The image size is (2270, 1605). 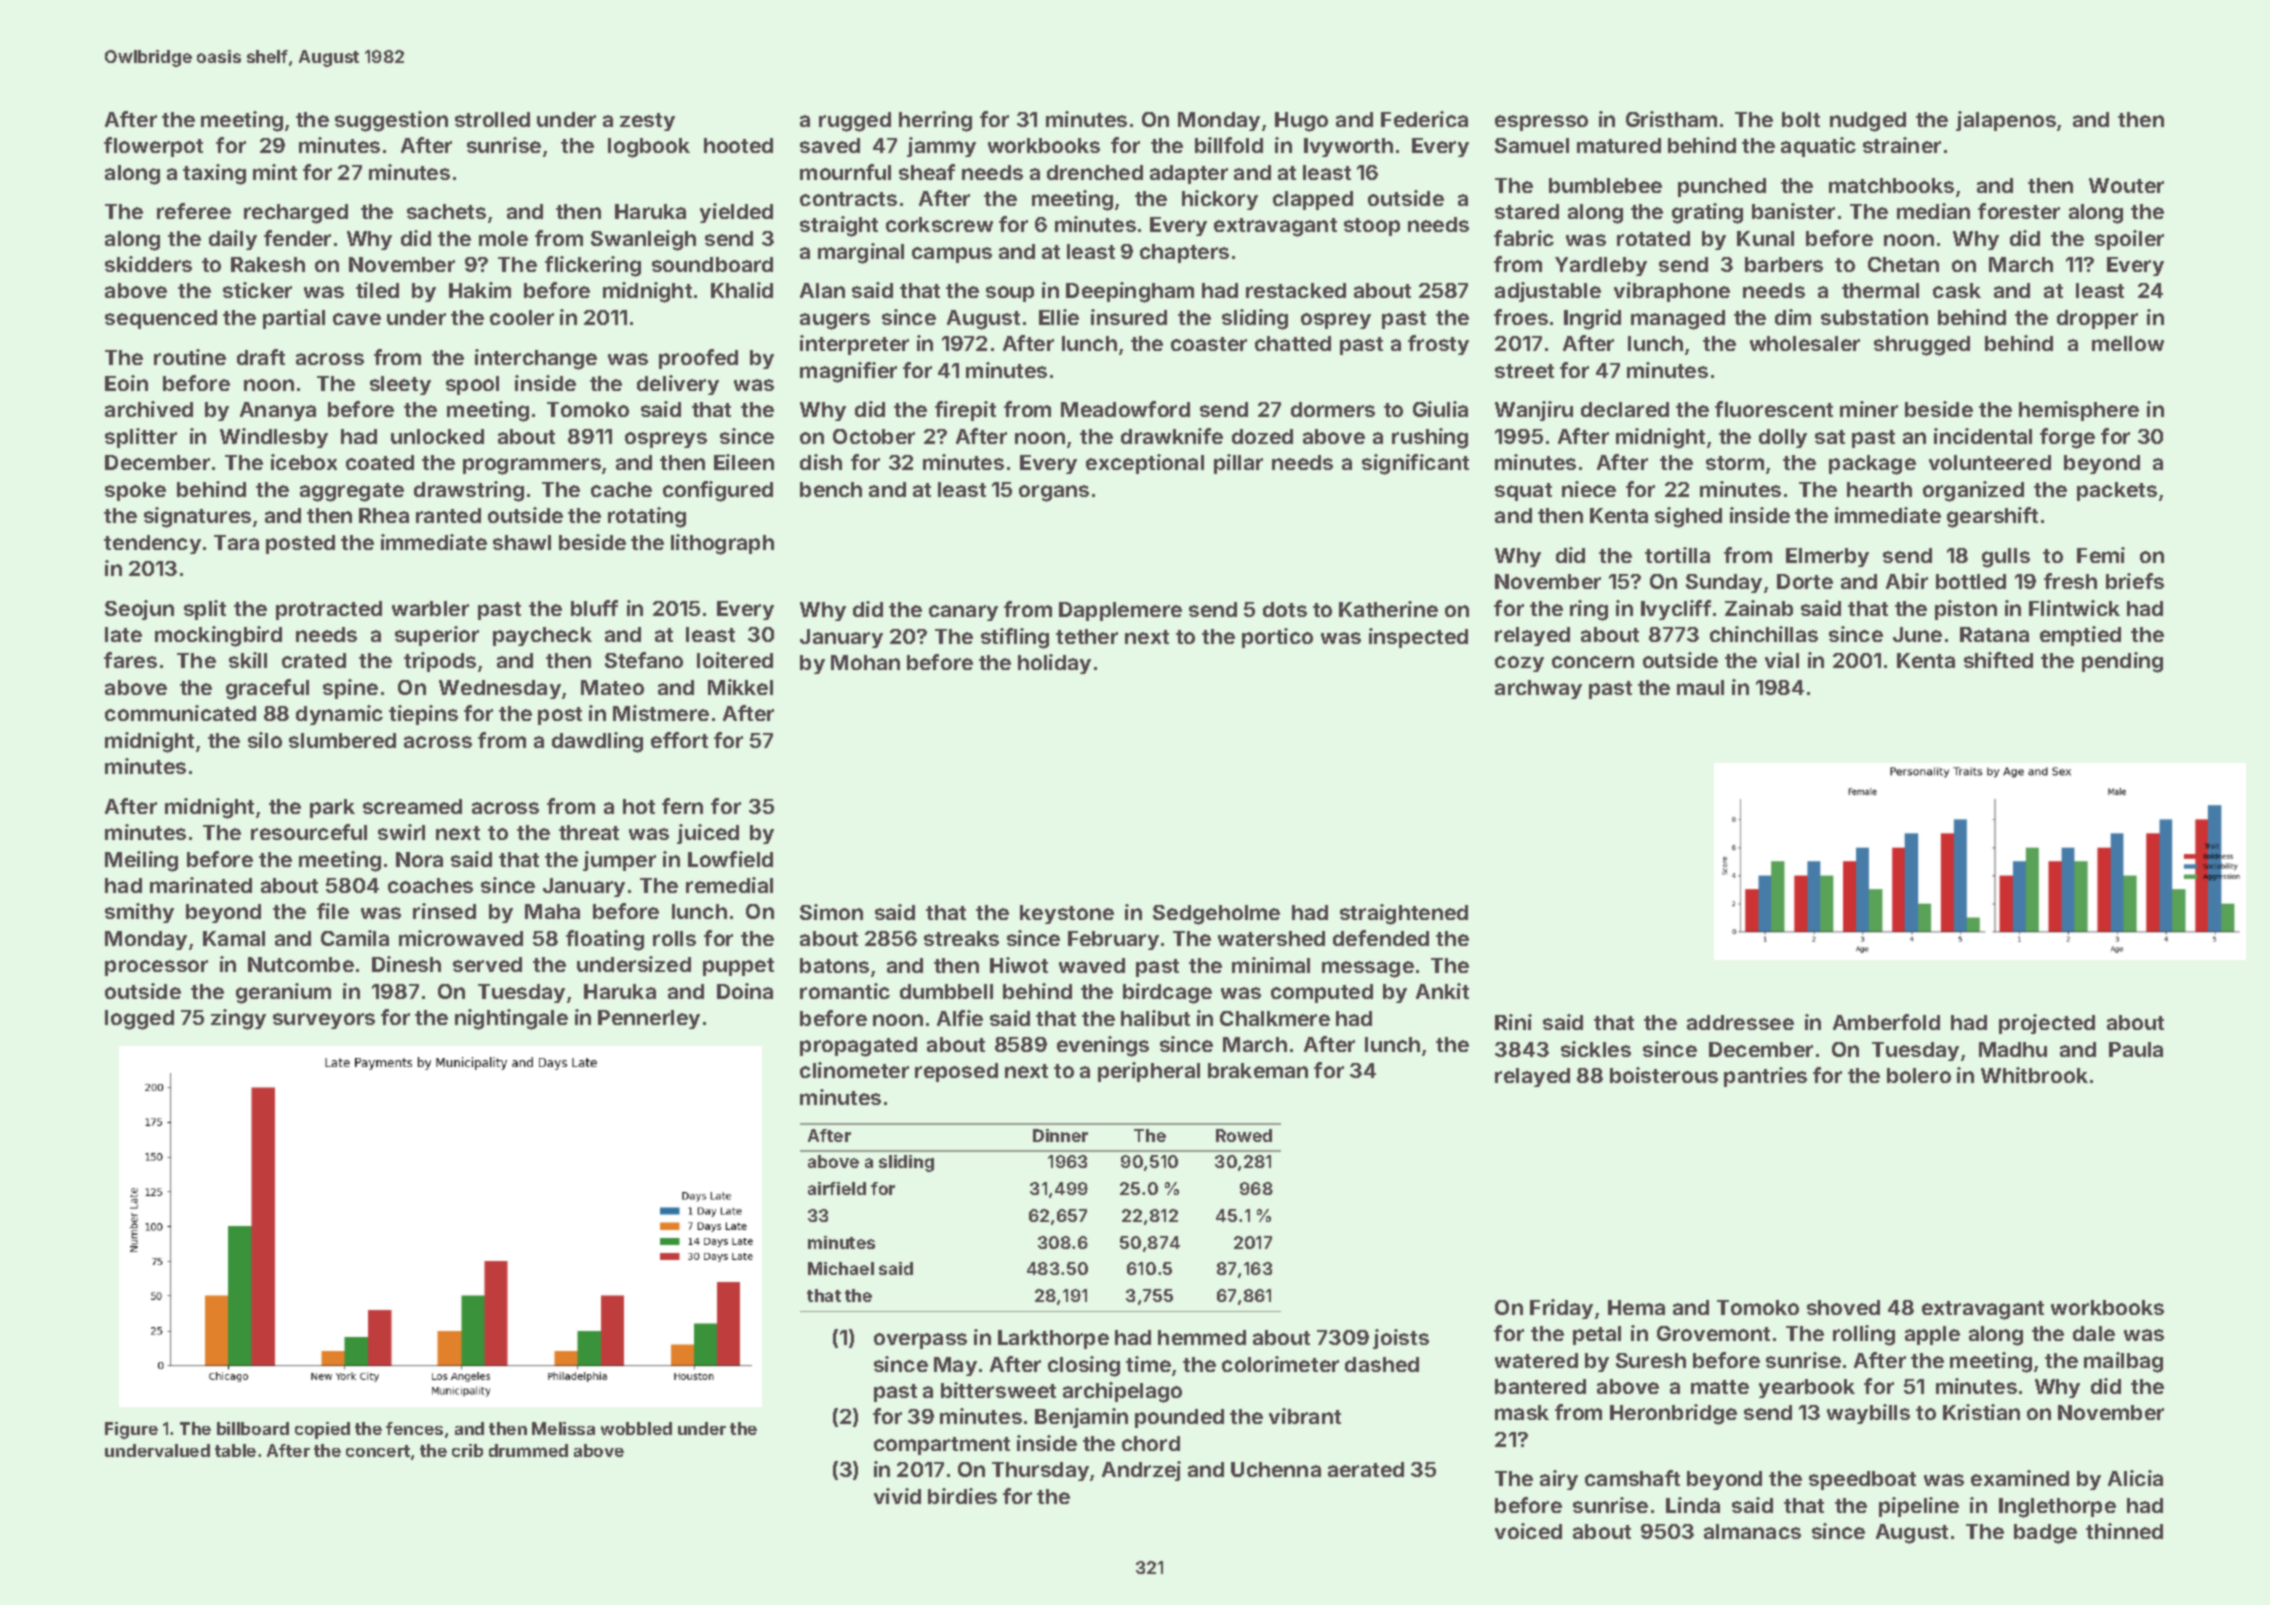 What do you see at coordinates (841, 1268) in the page?
I see `Michael` at bounding box center [841, 1268].
